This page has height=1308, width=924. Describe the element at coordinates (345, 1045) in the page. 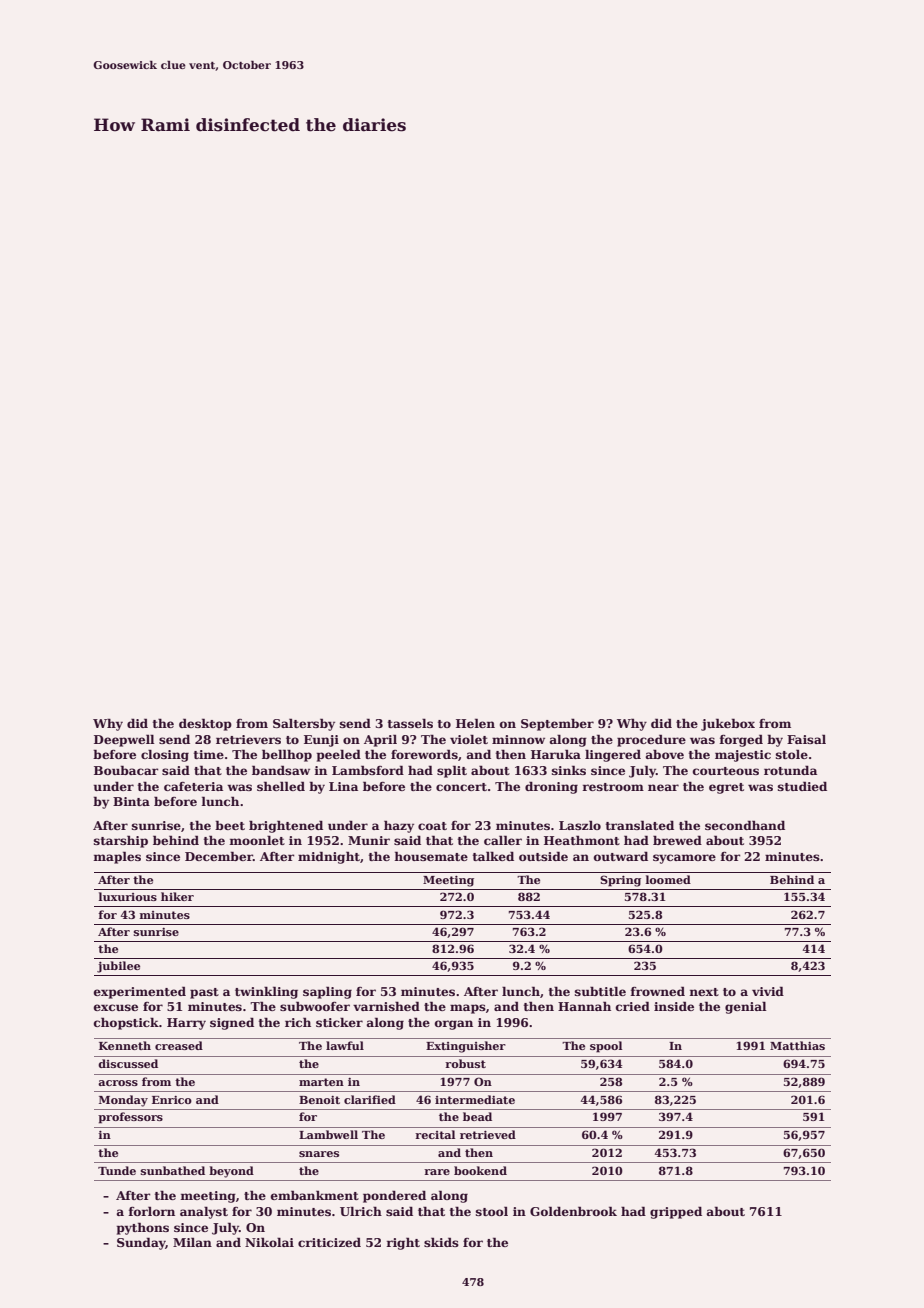

I see `lawful` at that location.
